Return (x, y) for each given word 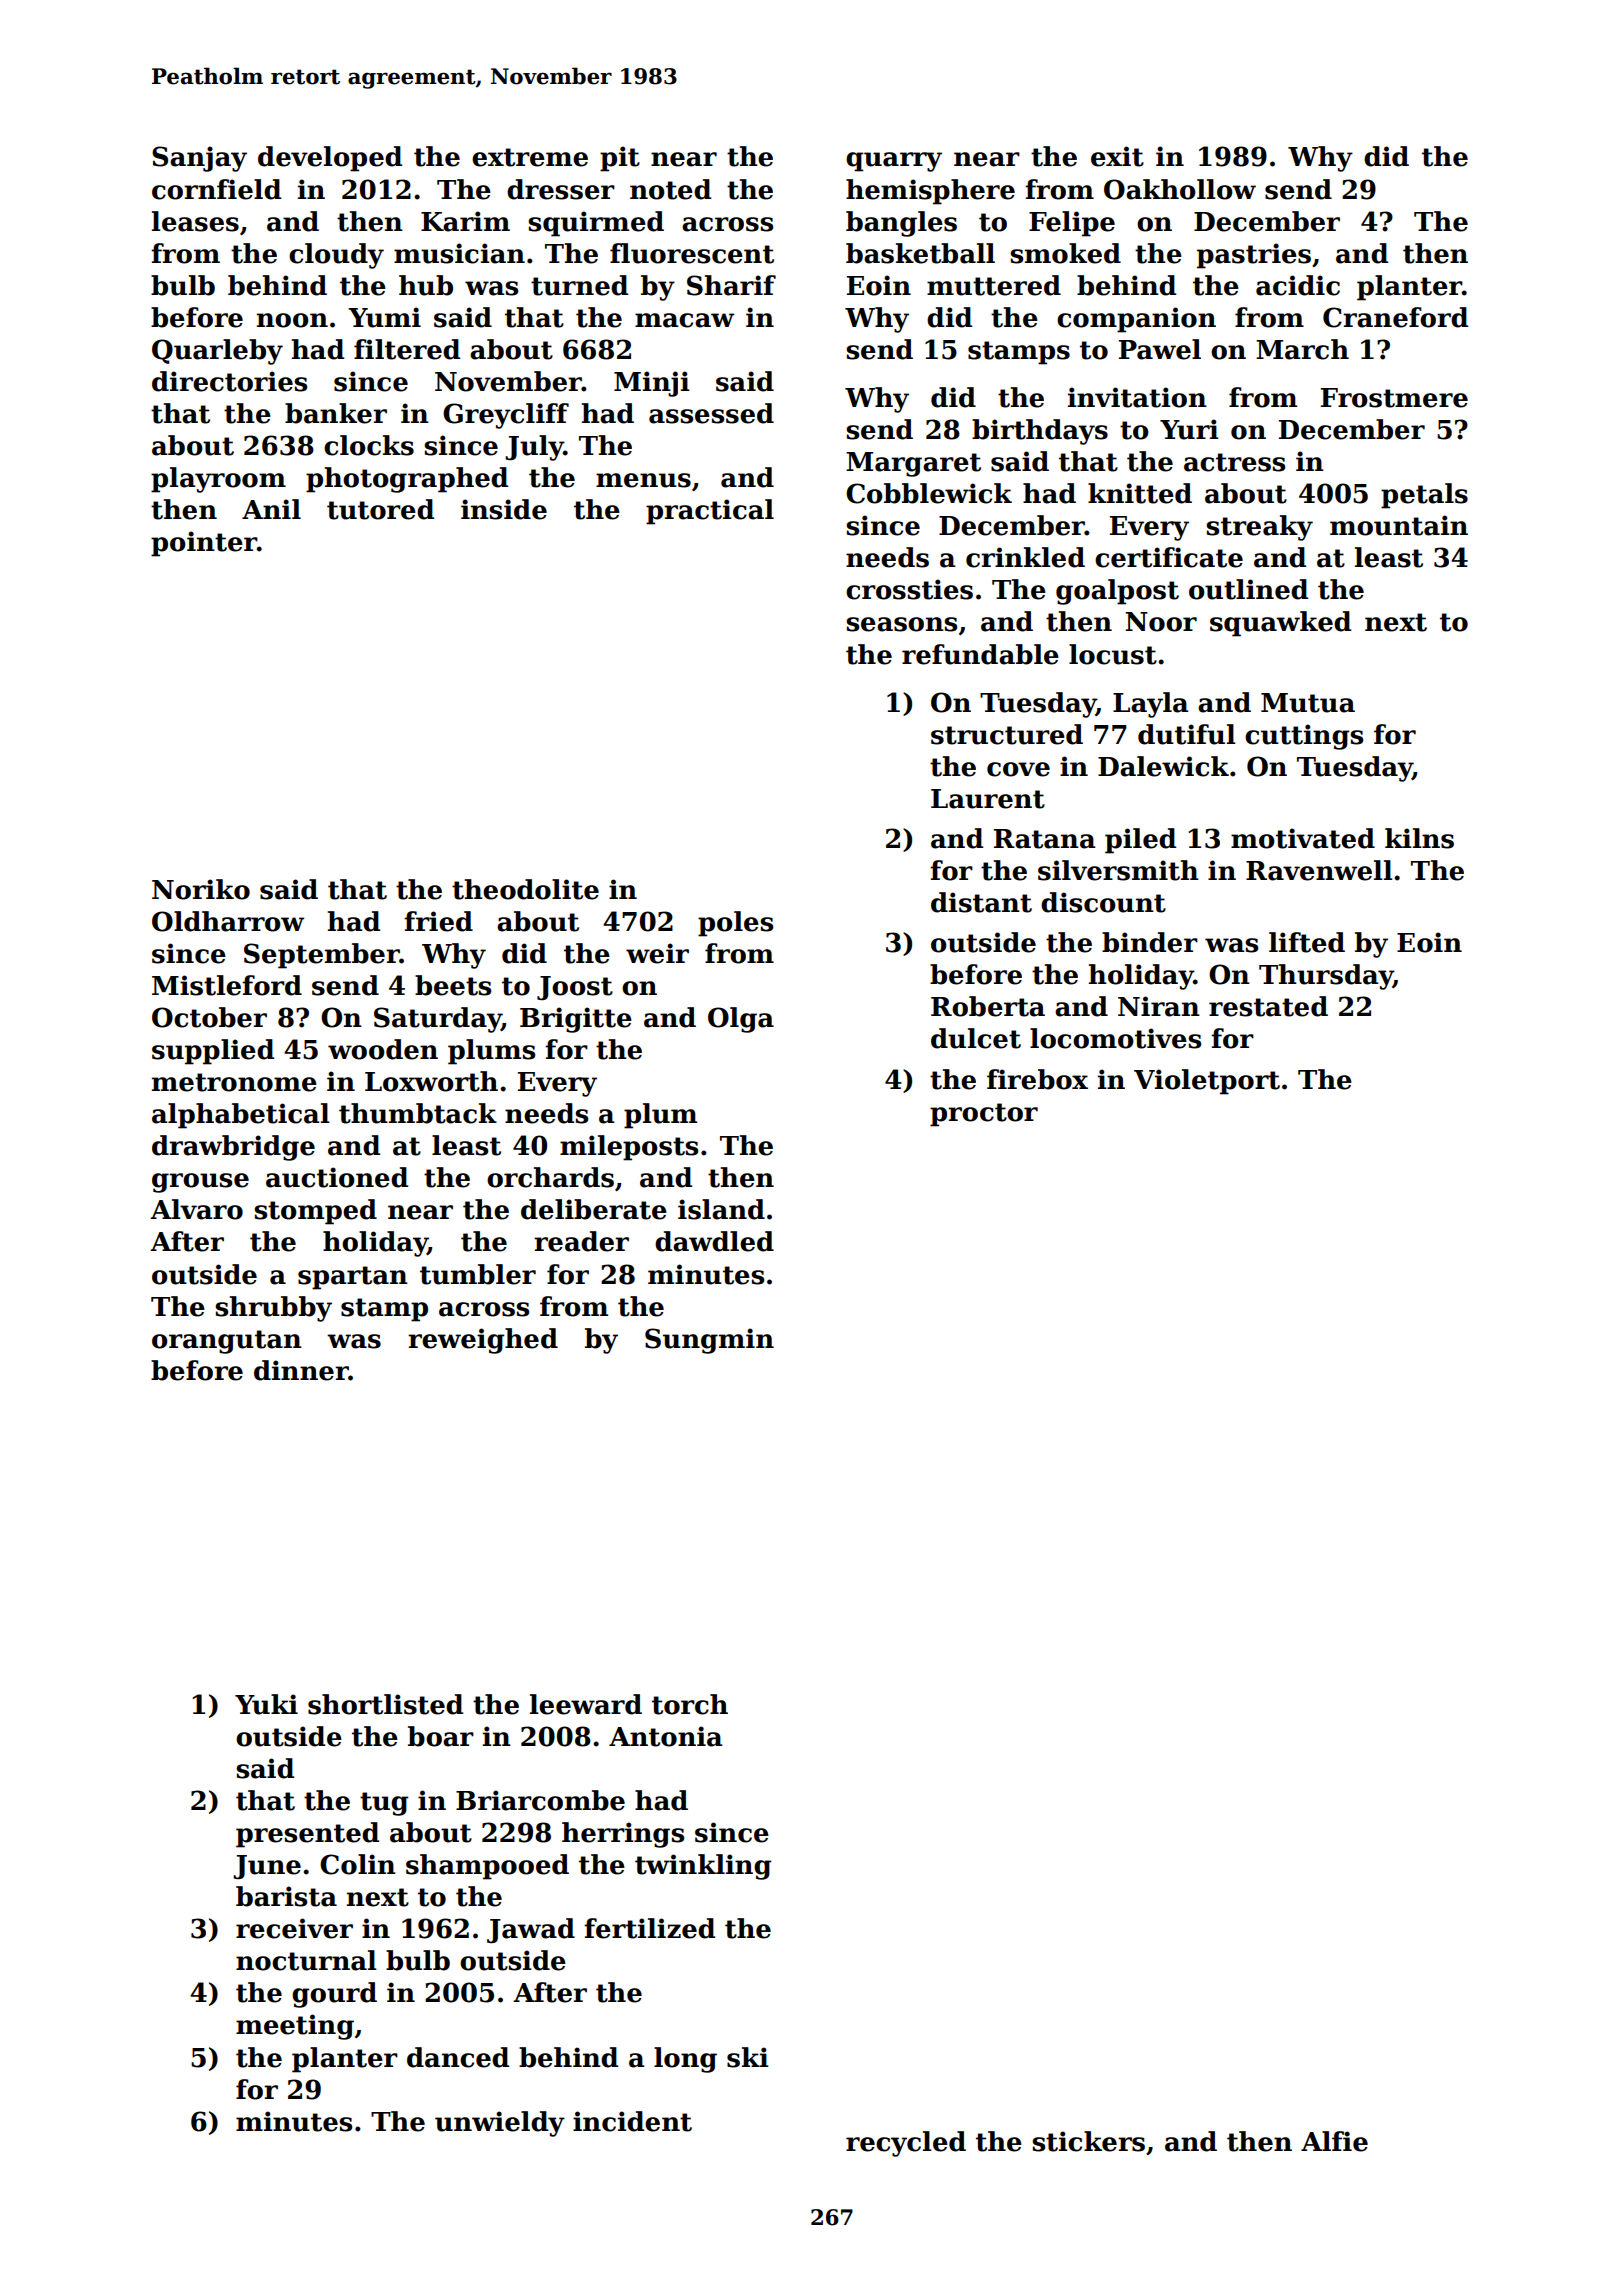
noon (292, 320)
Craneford (1395, 317)
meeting (295, 2027)
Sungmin (709, 1341)
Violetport (1207, 1082)
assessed (711, 413)
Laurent (988, 799)
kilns (1419, 838)
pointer (204, 544)
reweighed (483, 1341)
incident (632, 2121)
